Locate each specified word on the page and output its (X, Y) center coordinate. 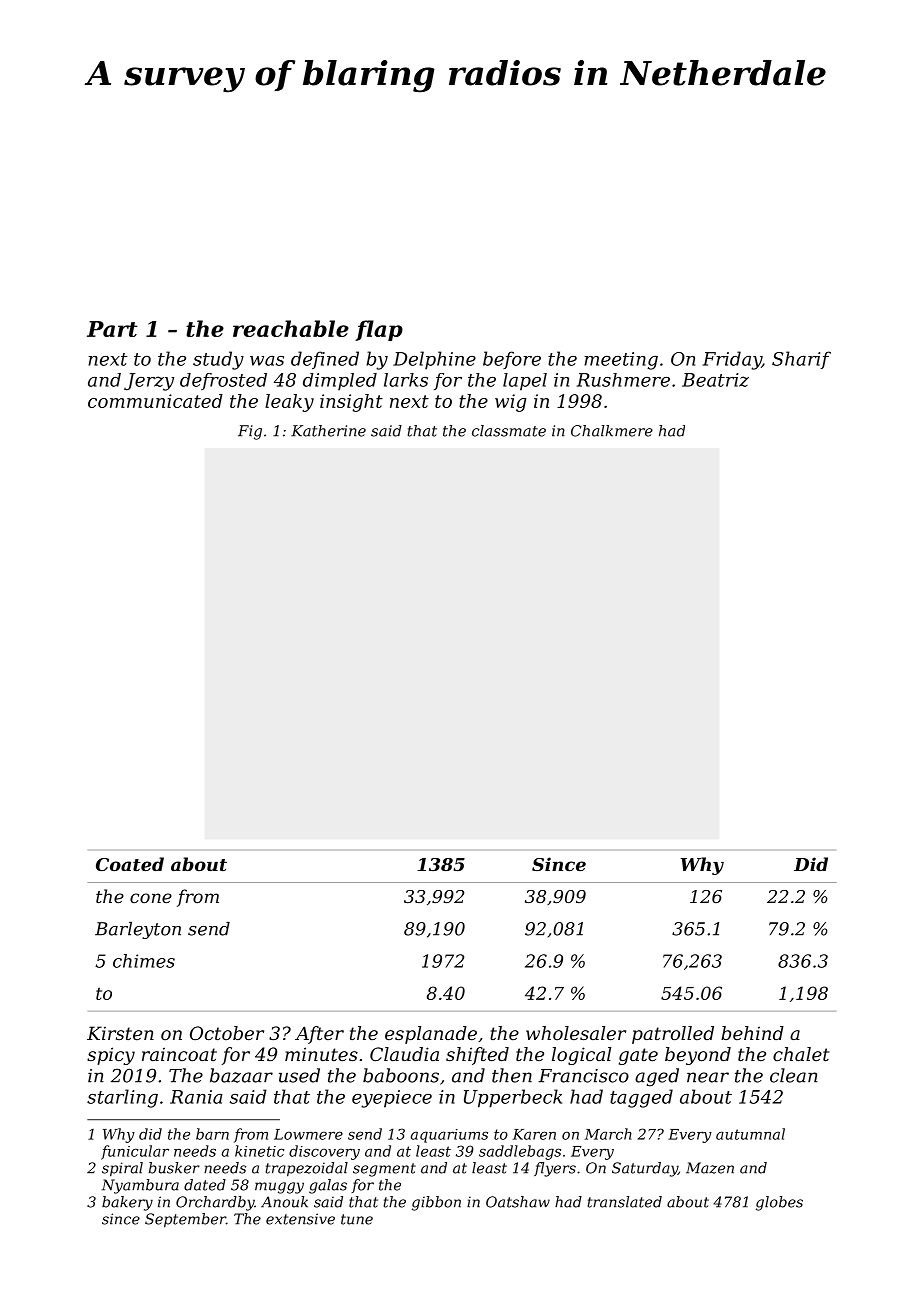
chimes (144, 961)
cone (151, 898)
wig (511, 403)
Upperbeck (513, 1098)
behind (752, 1033)
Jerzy (149, 382)
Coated (130, 864)
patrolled (673, 1035)
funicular (135, 1152)
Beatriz (715, 380)
